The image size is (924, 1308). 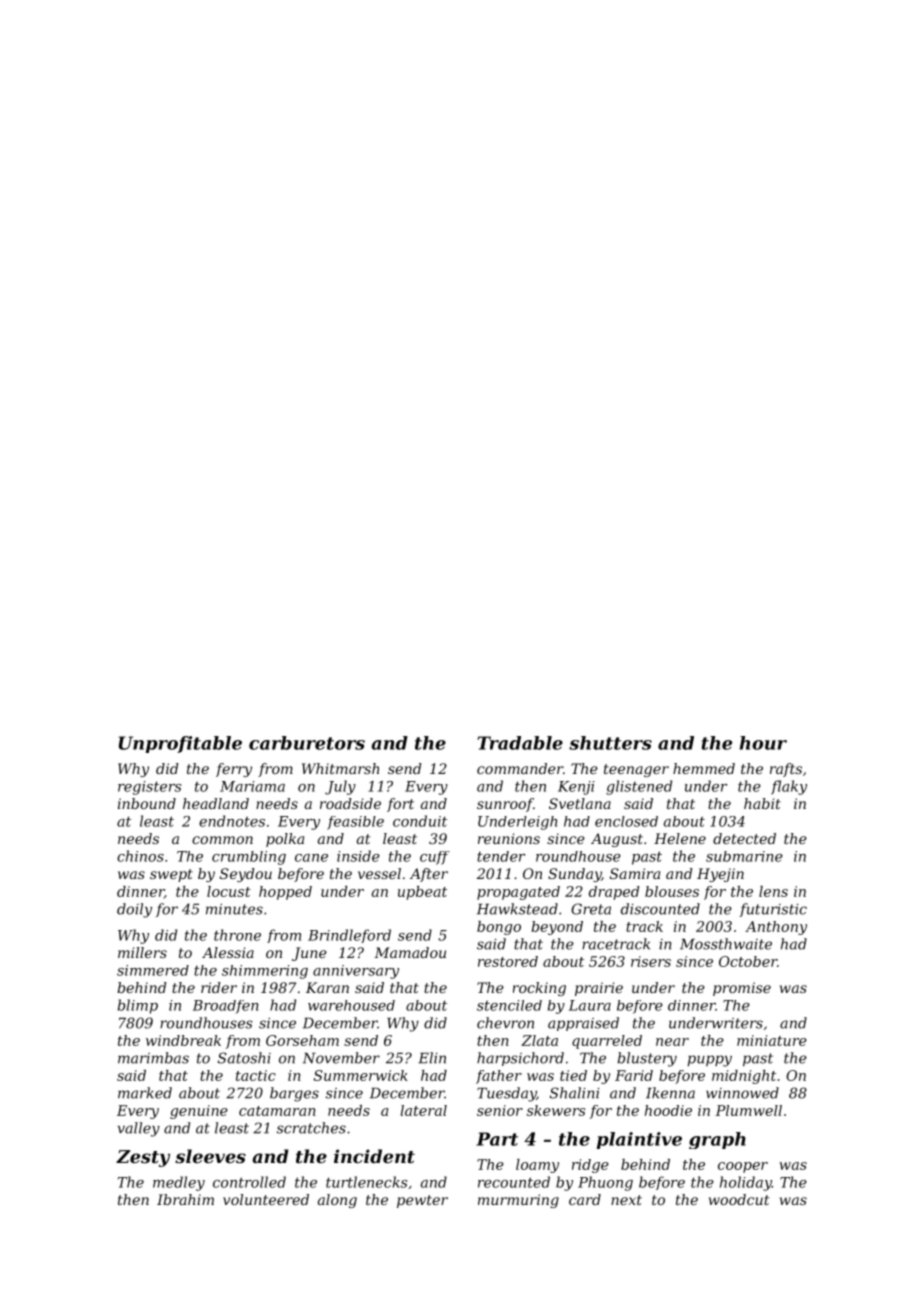 I want to click on October, so click(x=748, y=961).
